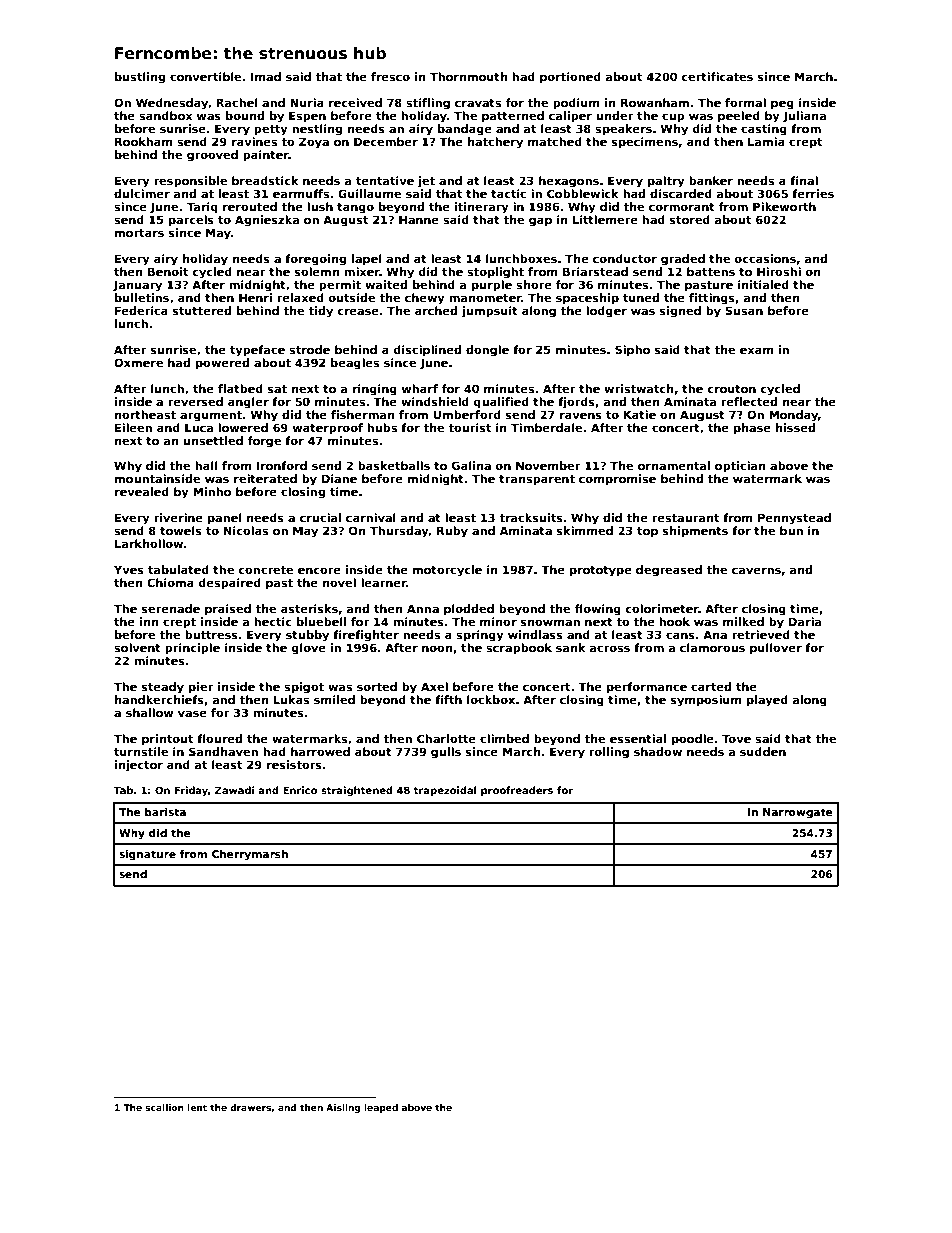 This screenshot has height=1233, width=952. Describe the element at coordinates (250, 855) in the screenshot. I see `Cherrymarsh` at that location.
